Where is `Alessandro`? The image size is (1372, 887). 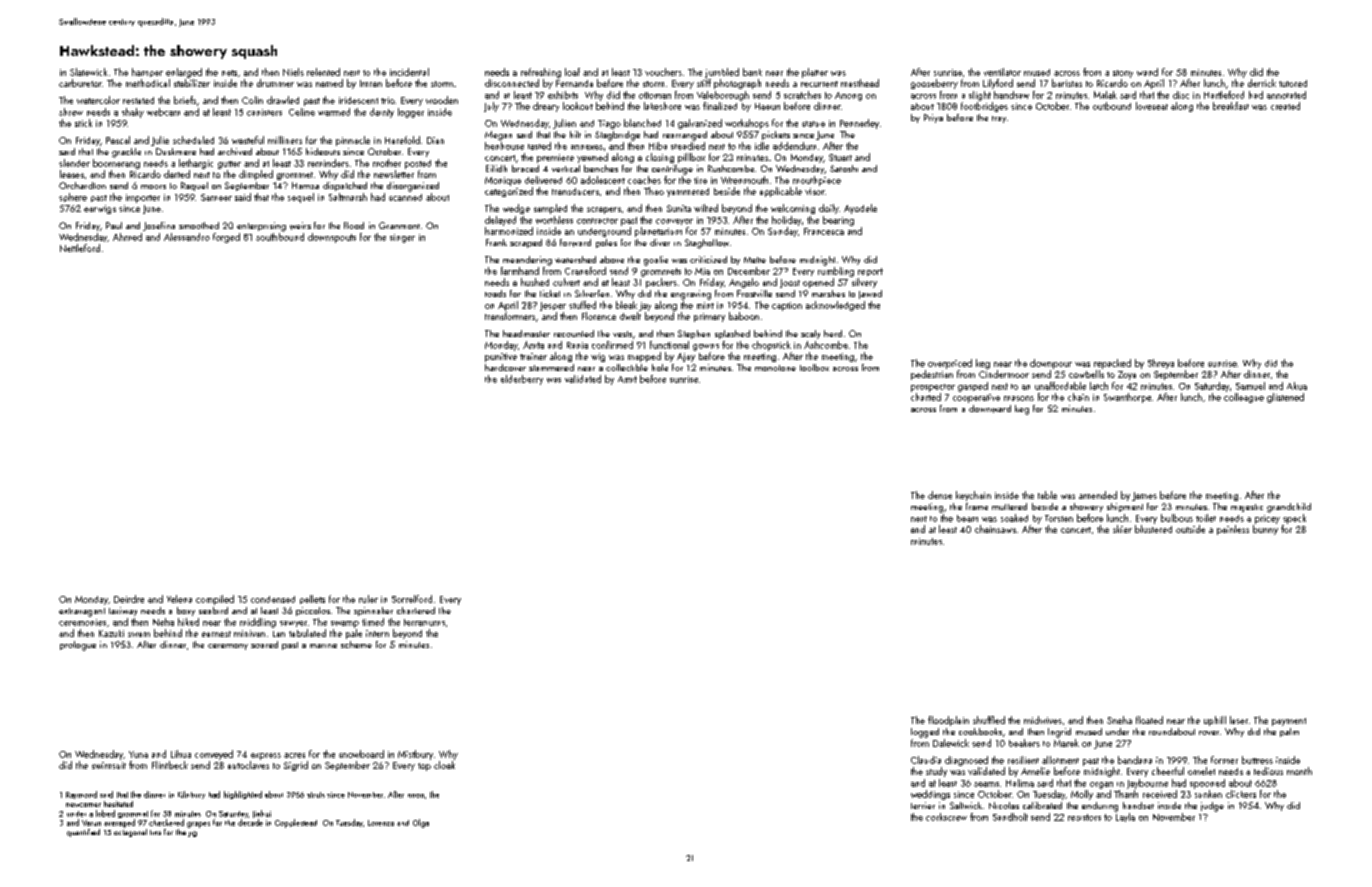 Alessandro is located at coordinates (187, 237).
